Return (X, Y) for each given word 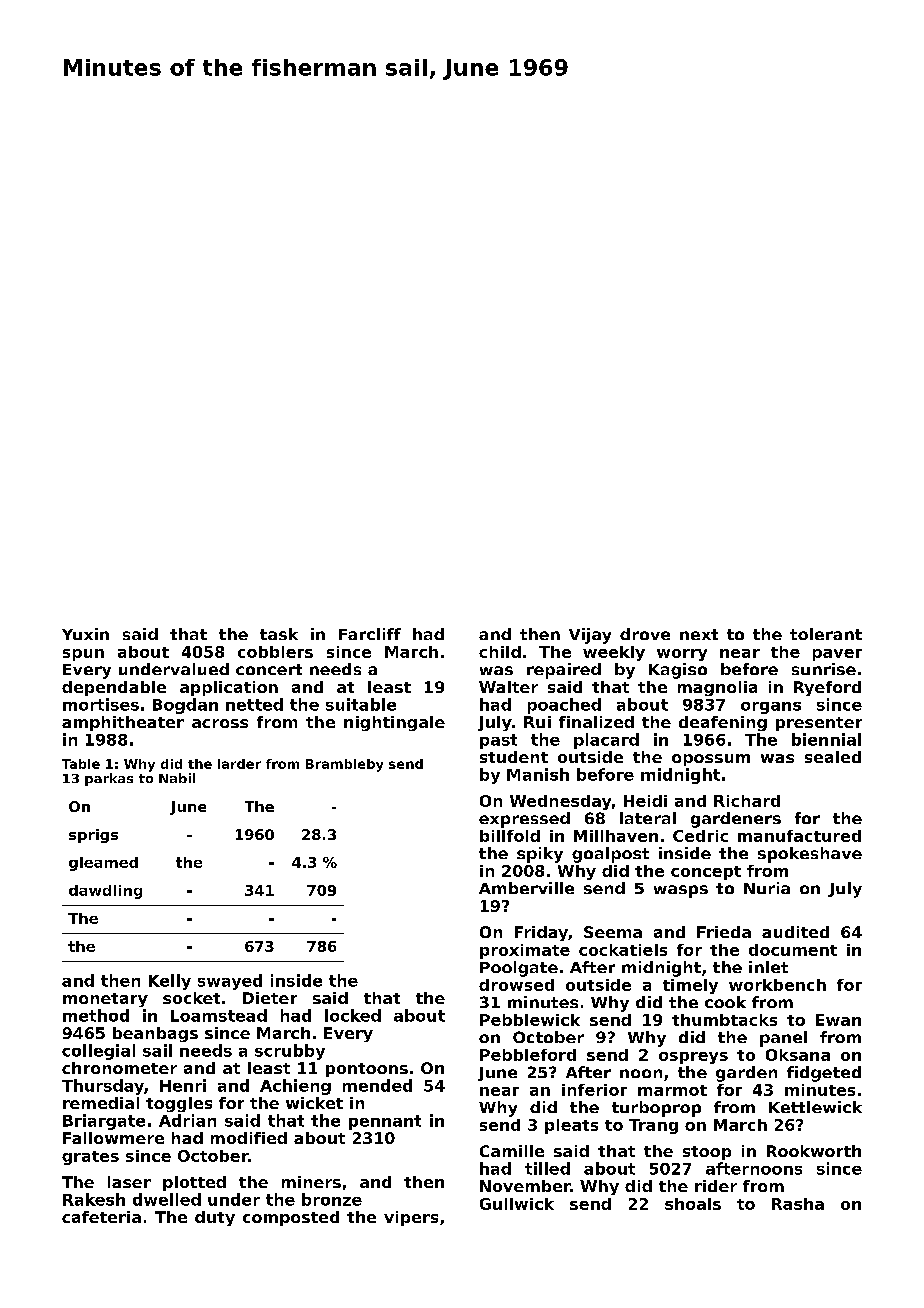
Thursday (103, 1087)
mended (377, 1085)
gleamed (103, 864)
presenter (819, 724)
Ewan (838, 1020)
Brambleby (344, 765)
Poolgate (519, 969)
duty (215, 1218)
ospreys (693, 1058)
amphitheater (123, 723)
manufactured (799, 836)
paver (837, 655)
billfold (510, 836)
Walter (508, 687)
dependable (114, 688)
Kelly (170, 982)
